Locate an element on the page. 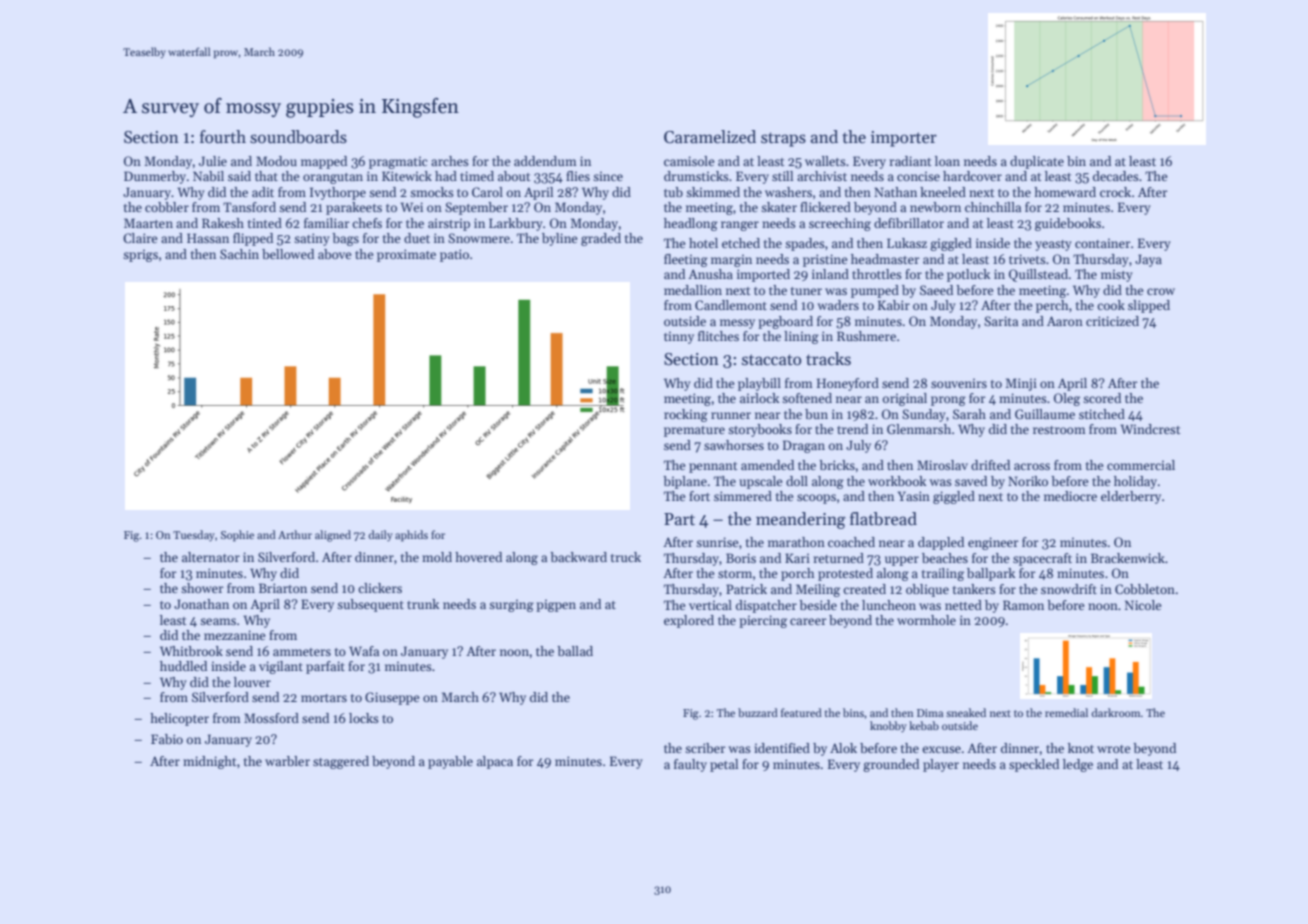 This document has width=1308, height=924. sprigs is located at coordinates (140, 255).
